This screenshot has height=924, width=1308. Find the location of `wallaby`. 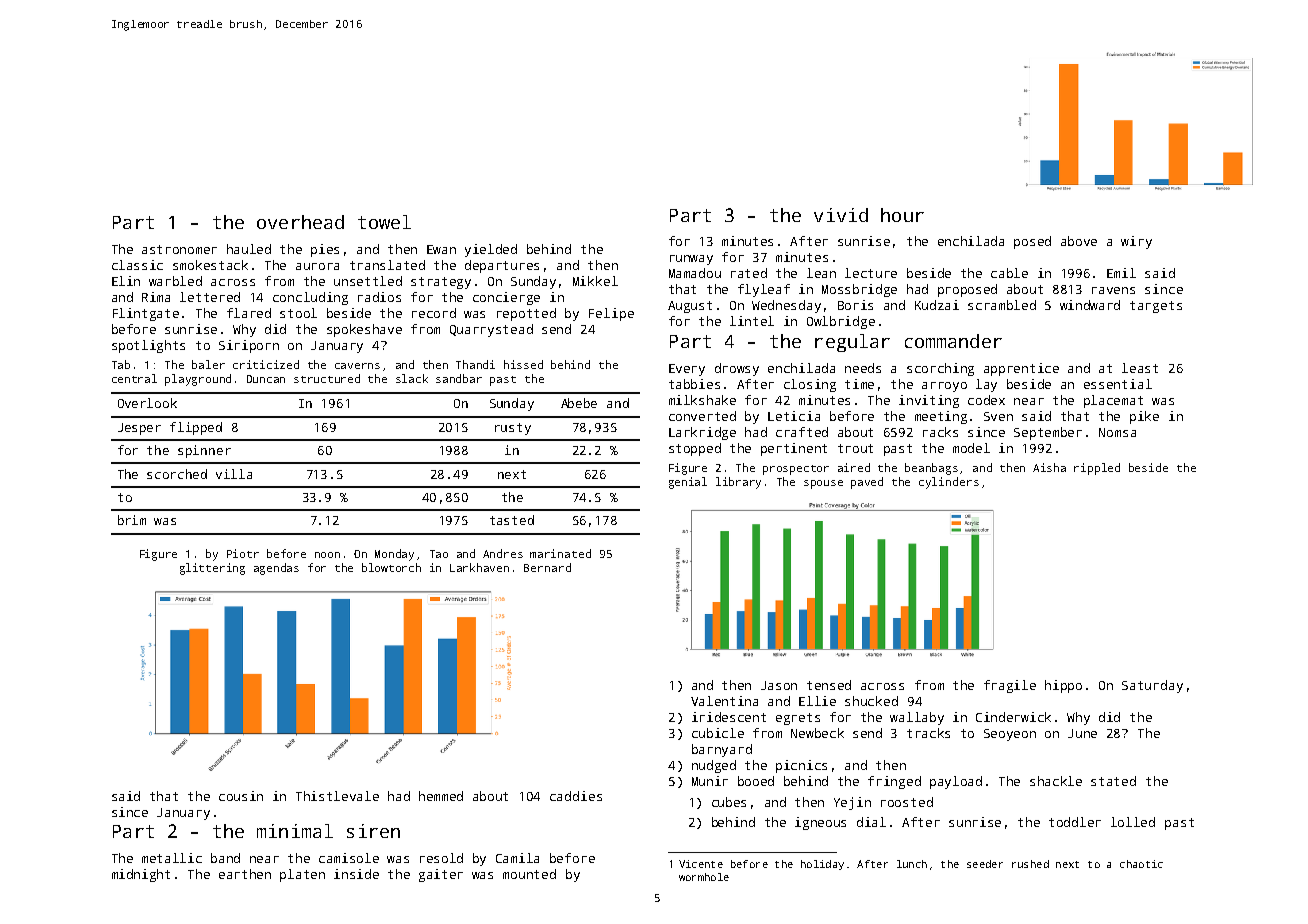

wallaby is located at coordinates (917, 718).
